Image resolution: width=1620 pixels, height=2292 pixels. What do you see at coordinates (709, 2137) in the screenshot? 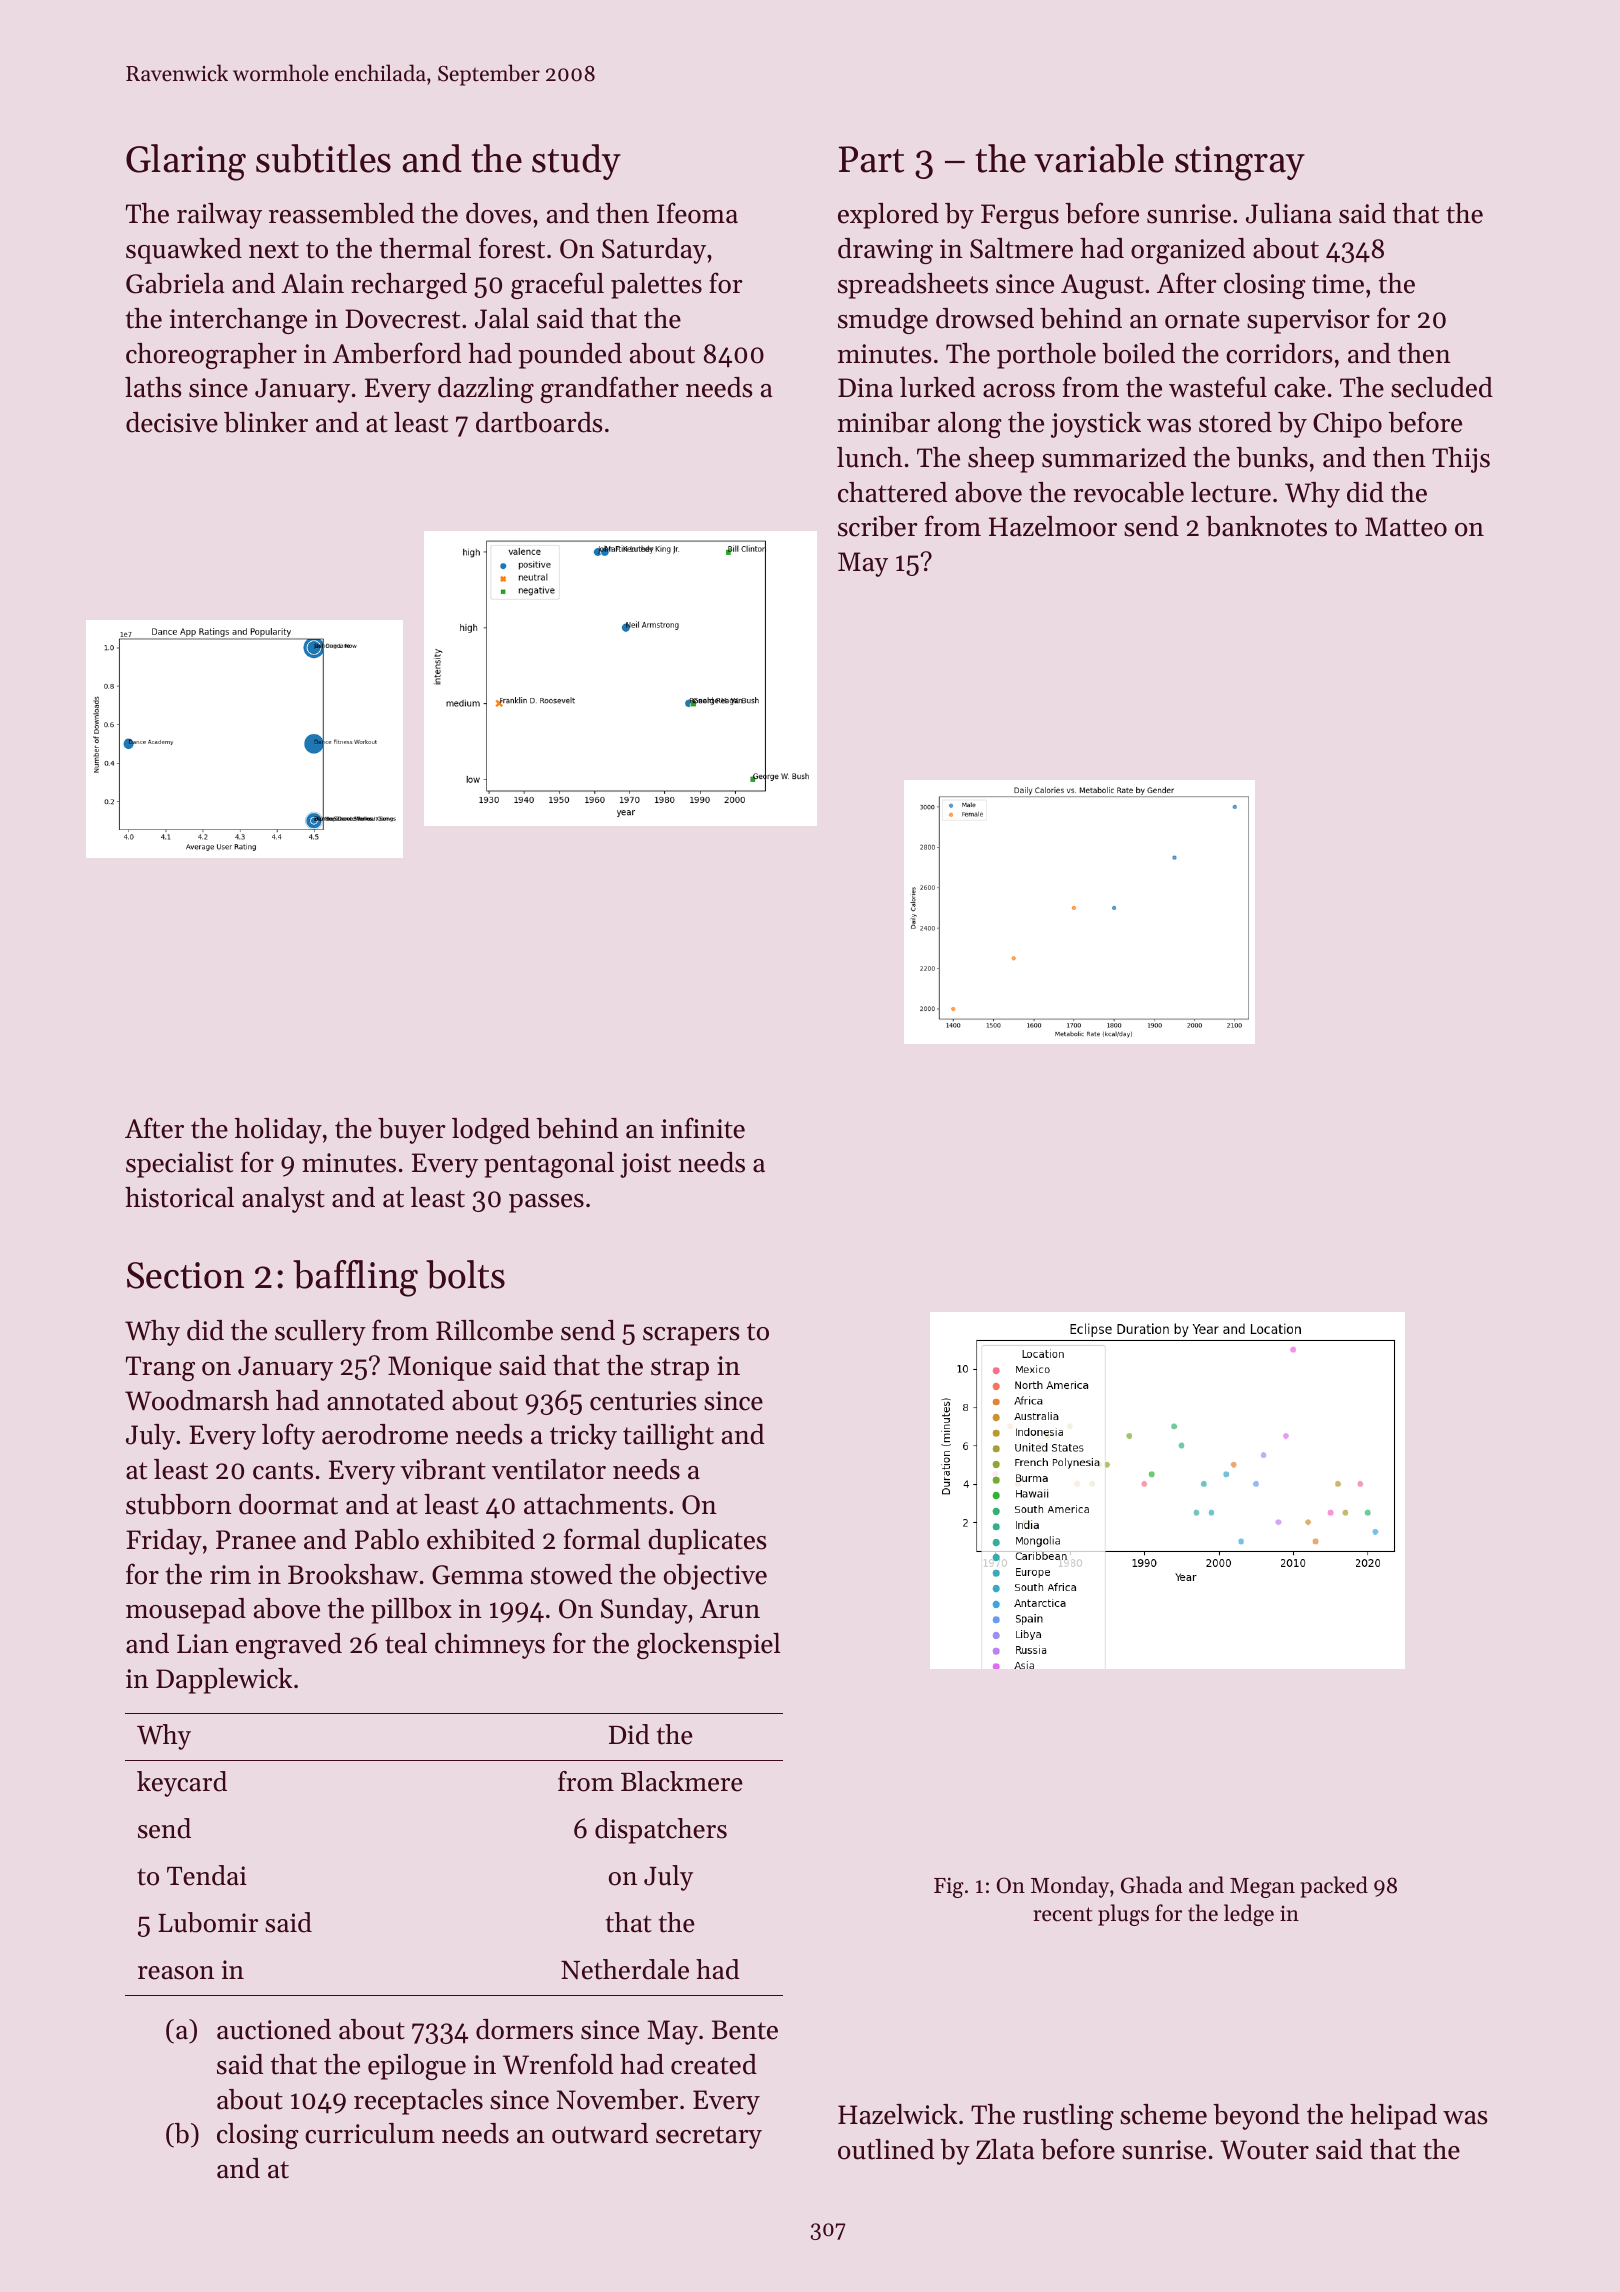
I see `secretary` at bounding box center [709, 2137].
